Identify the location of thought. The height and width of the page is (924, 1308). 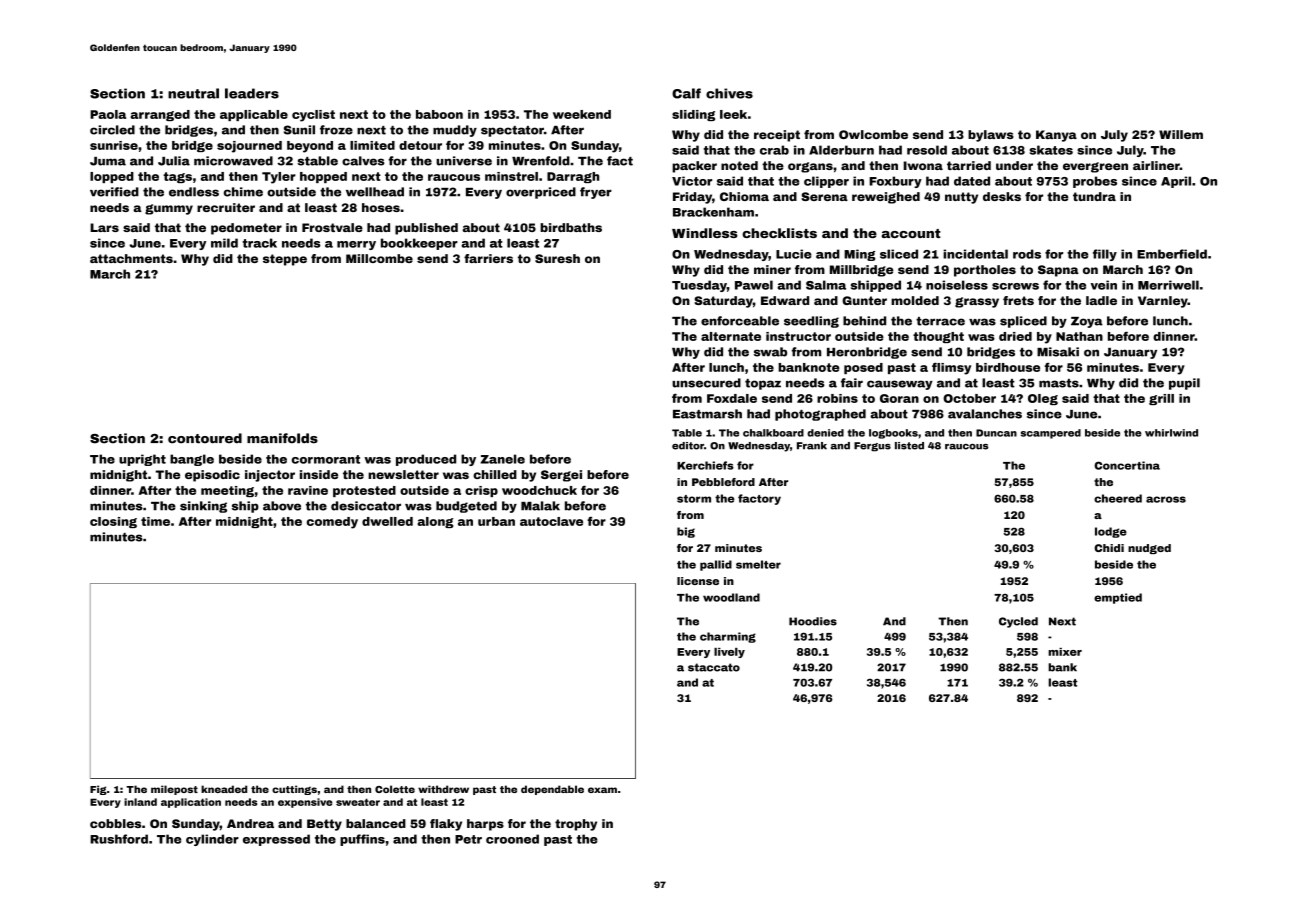
(938, 337).
